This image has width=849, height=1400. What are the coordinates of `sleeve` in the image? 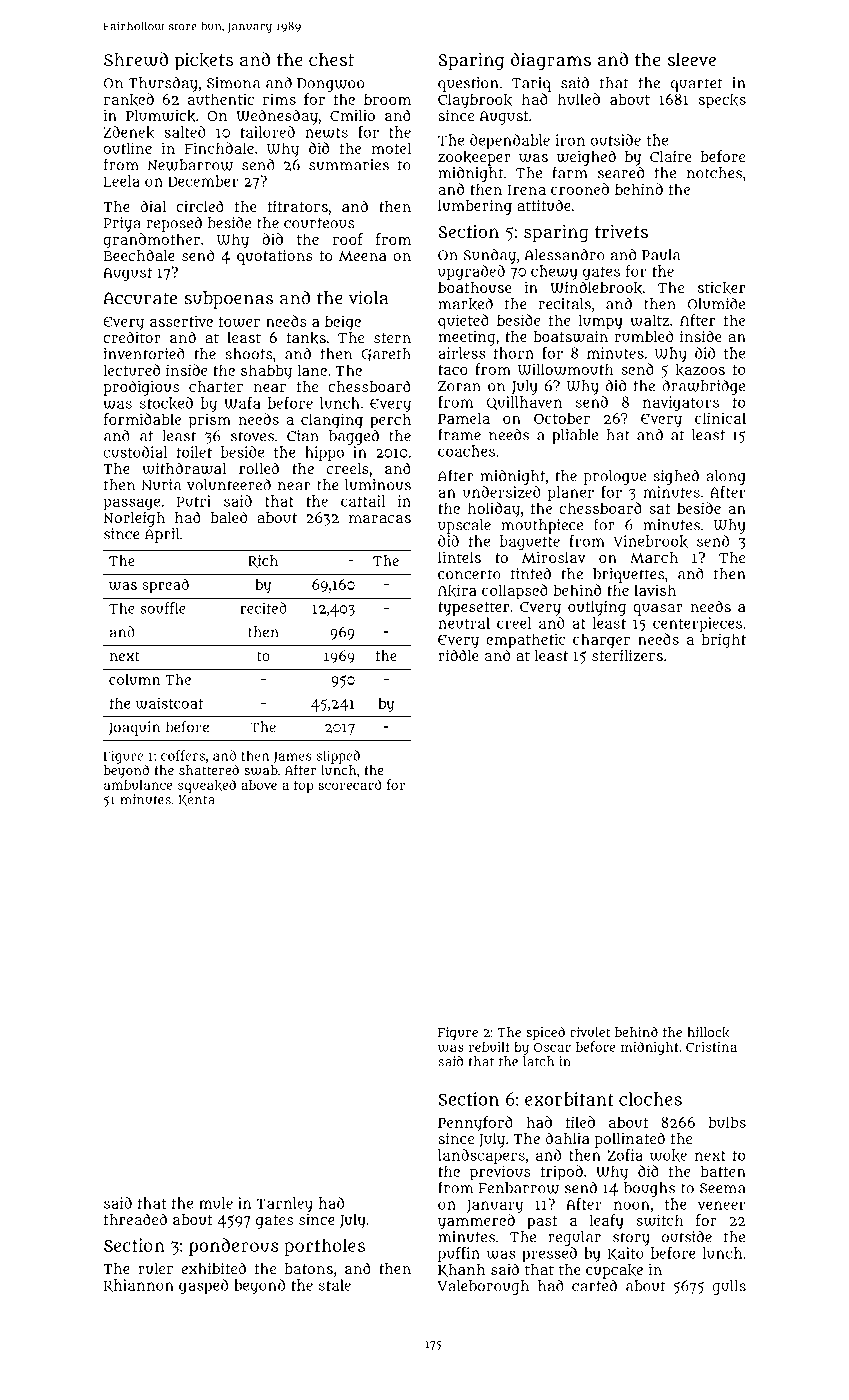 It's located at (692, 59).
